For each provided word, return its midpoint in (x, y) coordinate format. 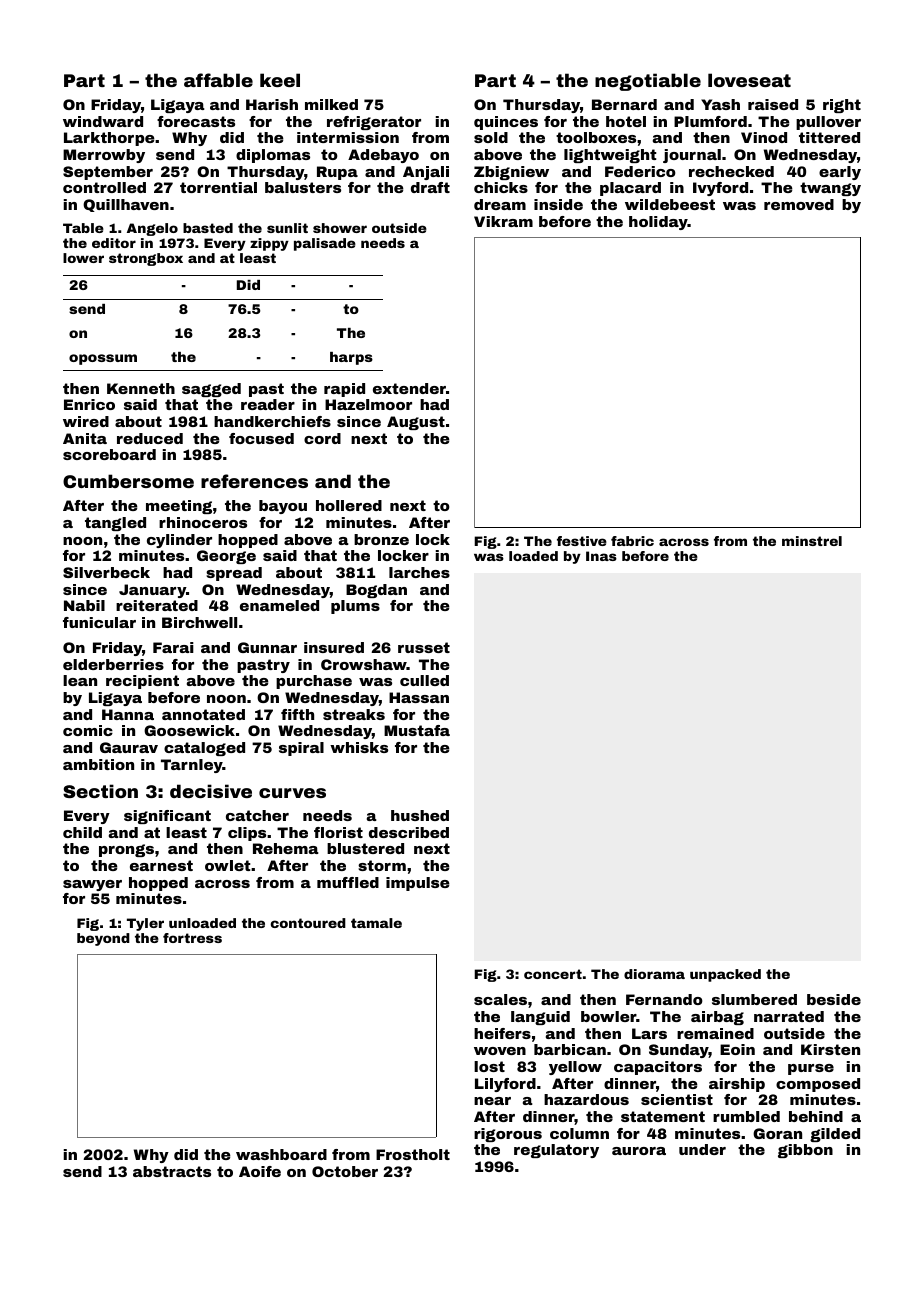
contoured (308, 923)
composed (818, 1085)
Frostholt (413, 1154)
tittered (829, 137)
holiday (658, 223)
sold (491, 137)
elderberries (113, 664)
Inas (601, 556)
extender (409, 388)
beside (834, 999)
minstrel (812, 541)
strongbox (146, 259)
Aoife (260, 1171)
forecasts (196, 121)
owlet (228, 865)
